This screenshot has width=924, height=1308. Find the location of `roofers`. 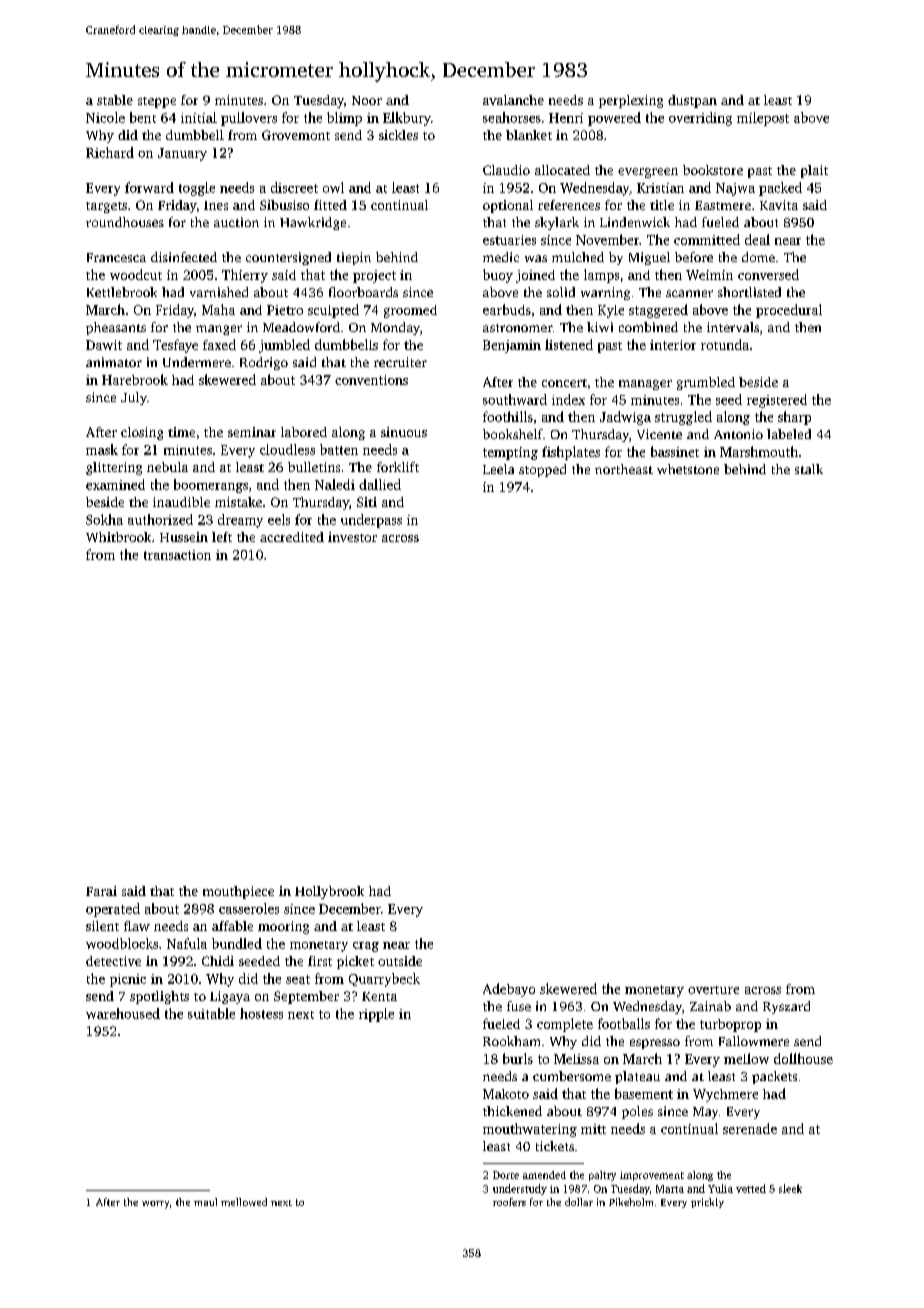

roofers is located at coordinates (509, 1202).
